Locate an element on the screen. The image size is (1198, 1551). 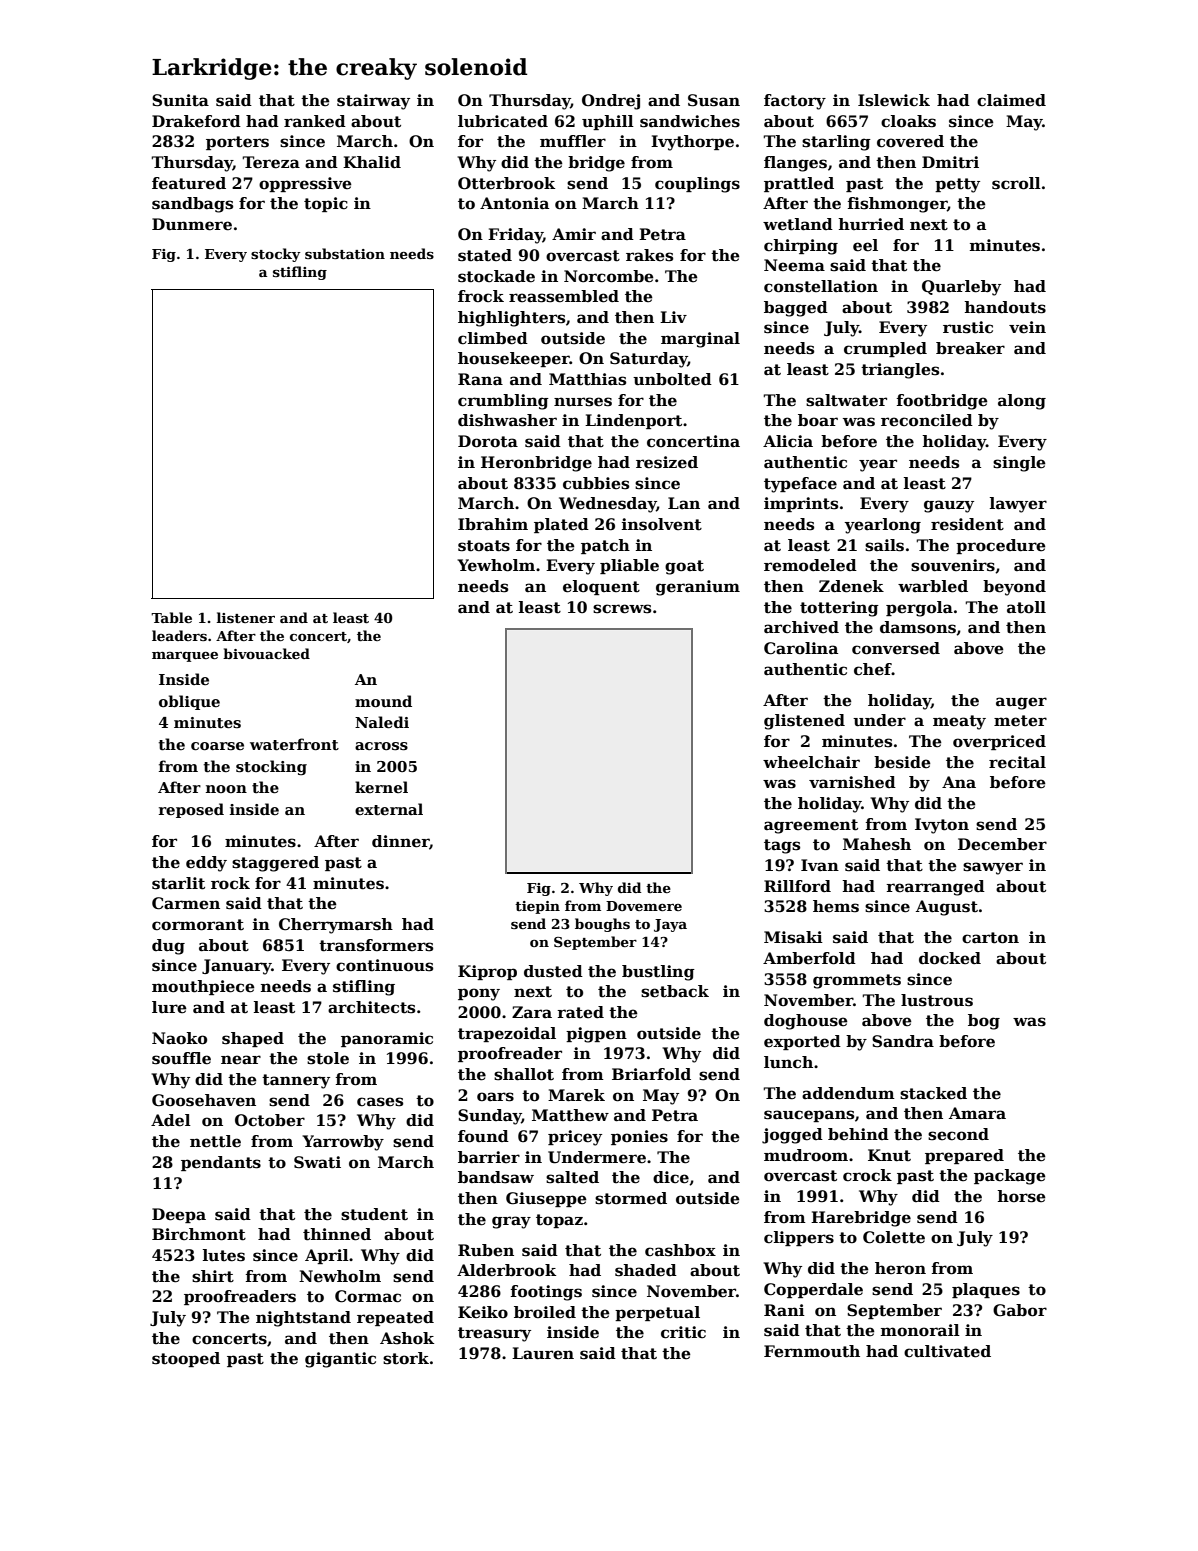
Rana is located at coordinates (480, 379).
